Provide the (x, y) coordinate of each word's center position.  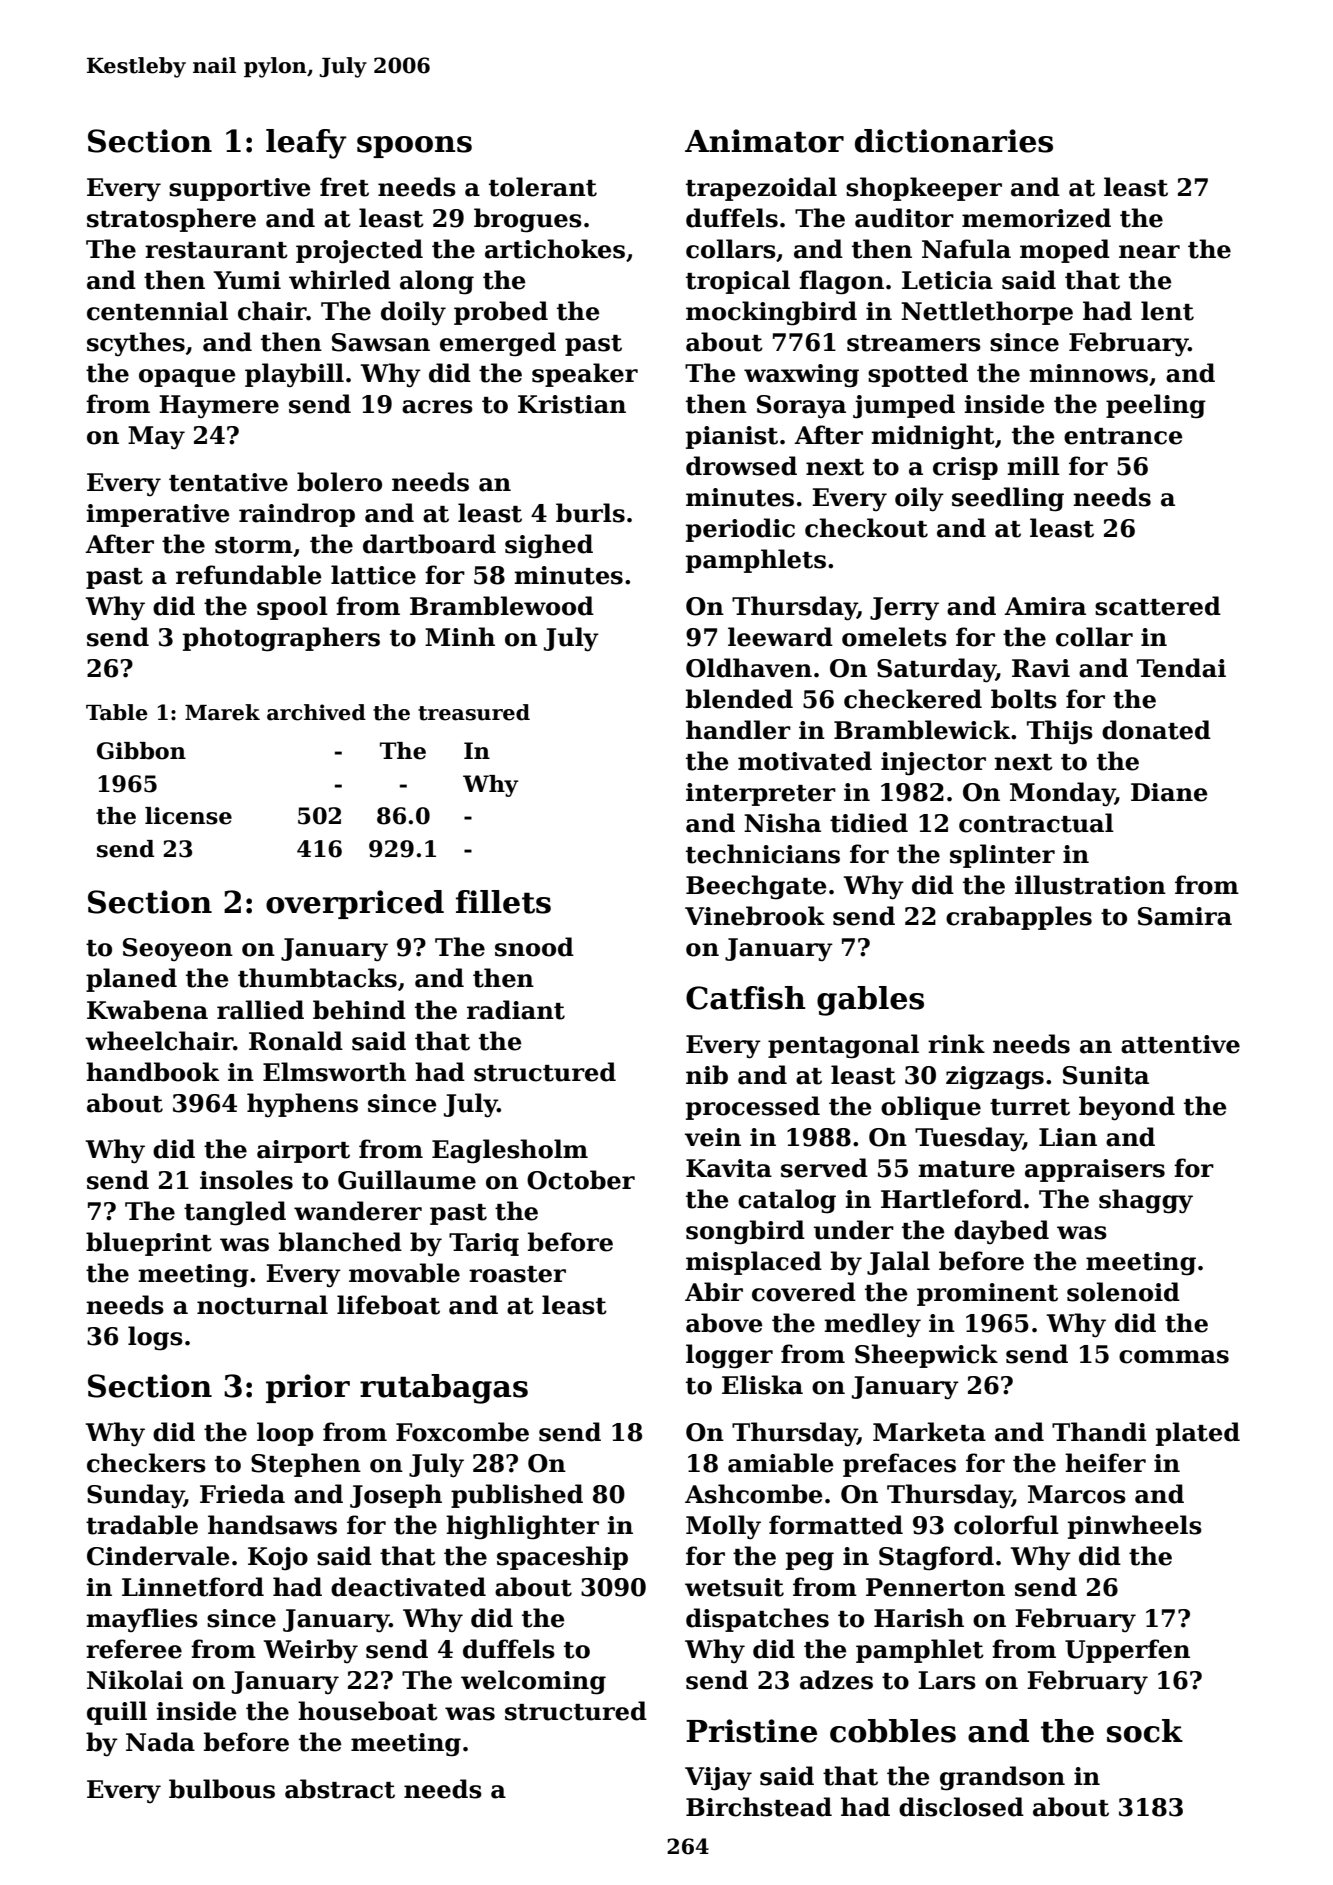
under (854, 1230)
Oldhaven (749, 668)
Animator (764, 141)
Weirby (311, 1651)
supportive (239, 189)
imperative (157, 515)
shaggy (1146, 1201)
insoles (246, 1180)
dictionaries (954, 141)
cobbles (893, 1731)
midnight (933, 437)
